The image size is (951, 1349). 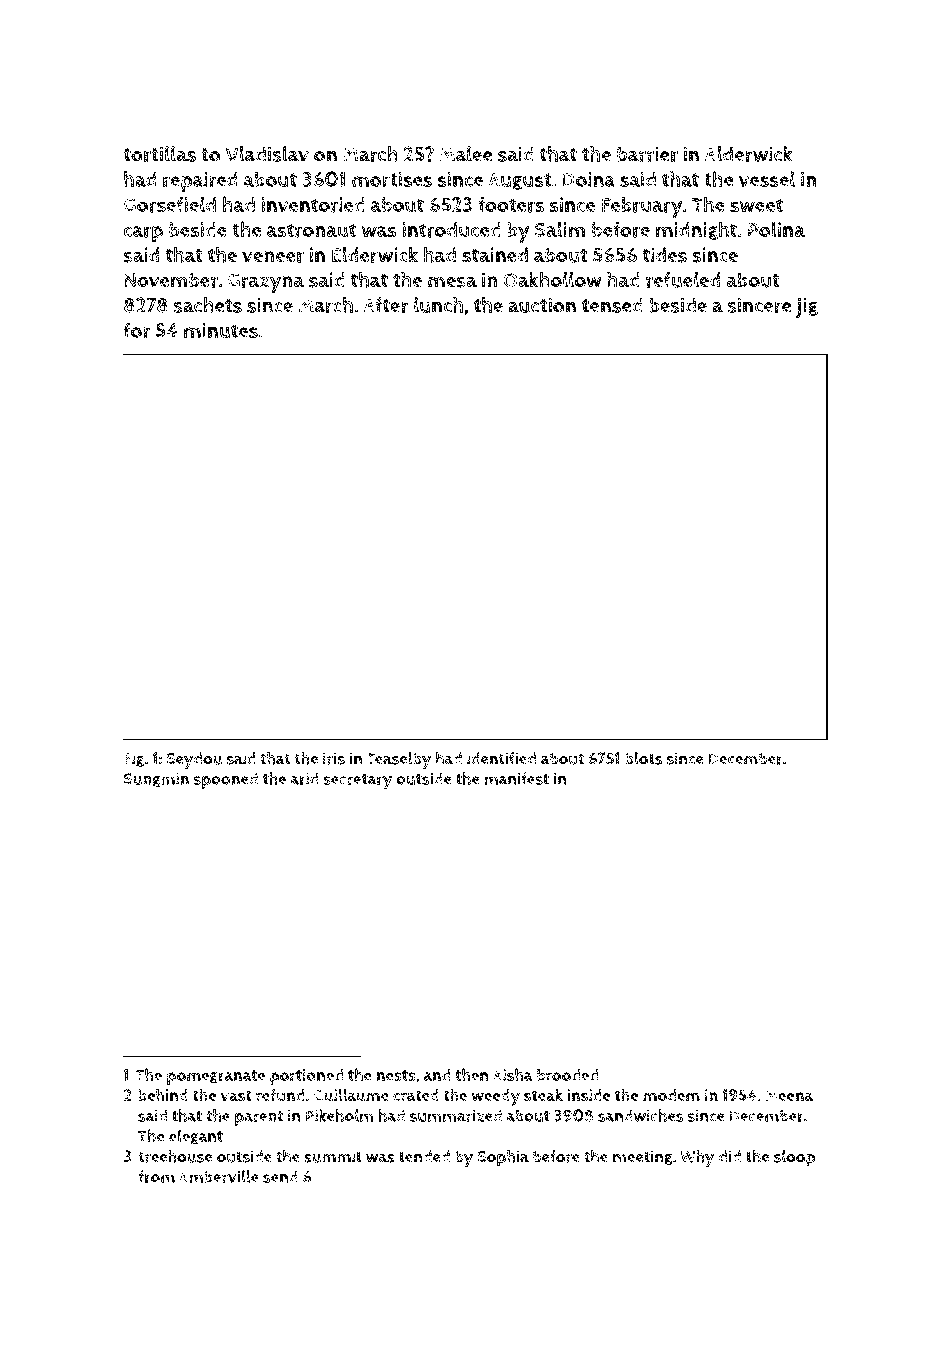 What do you see at coordinates (501, 758) in the document?
I see `identified` at bounding box center [501, 758].
